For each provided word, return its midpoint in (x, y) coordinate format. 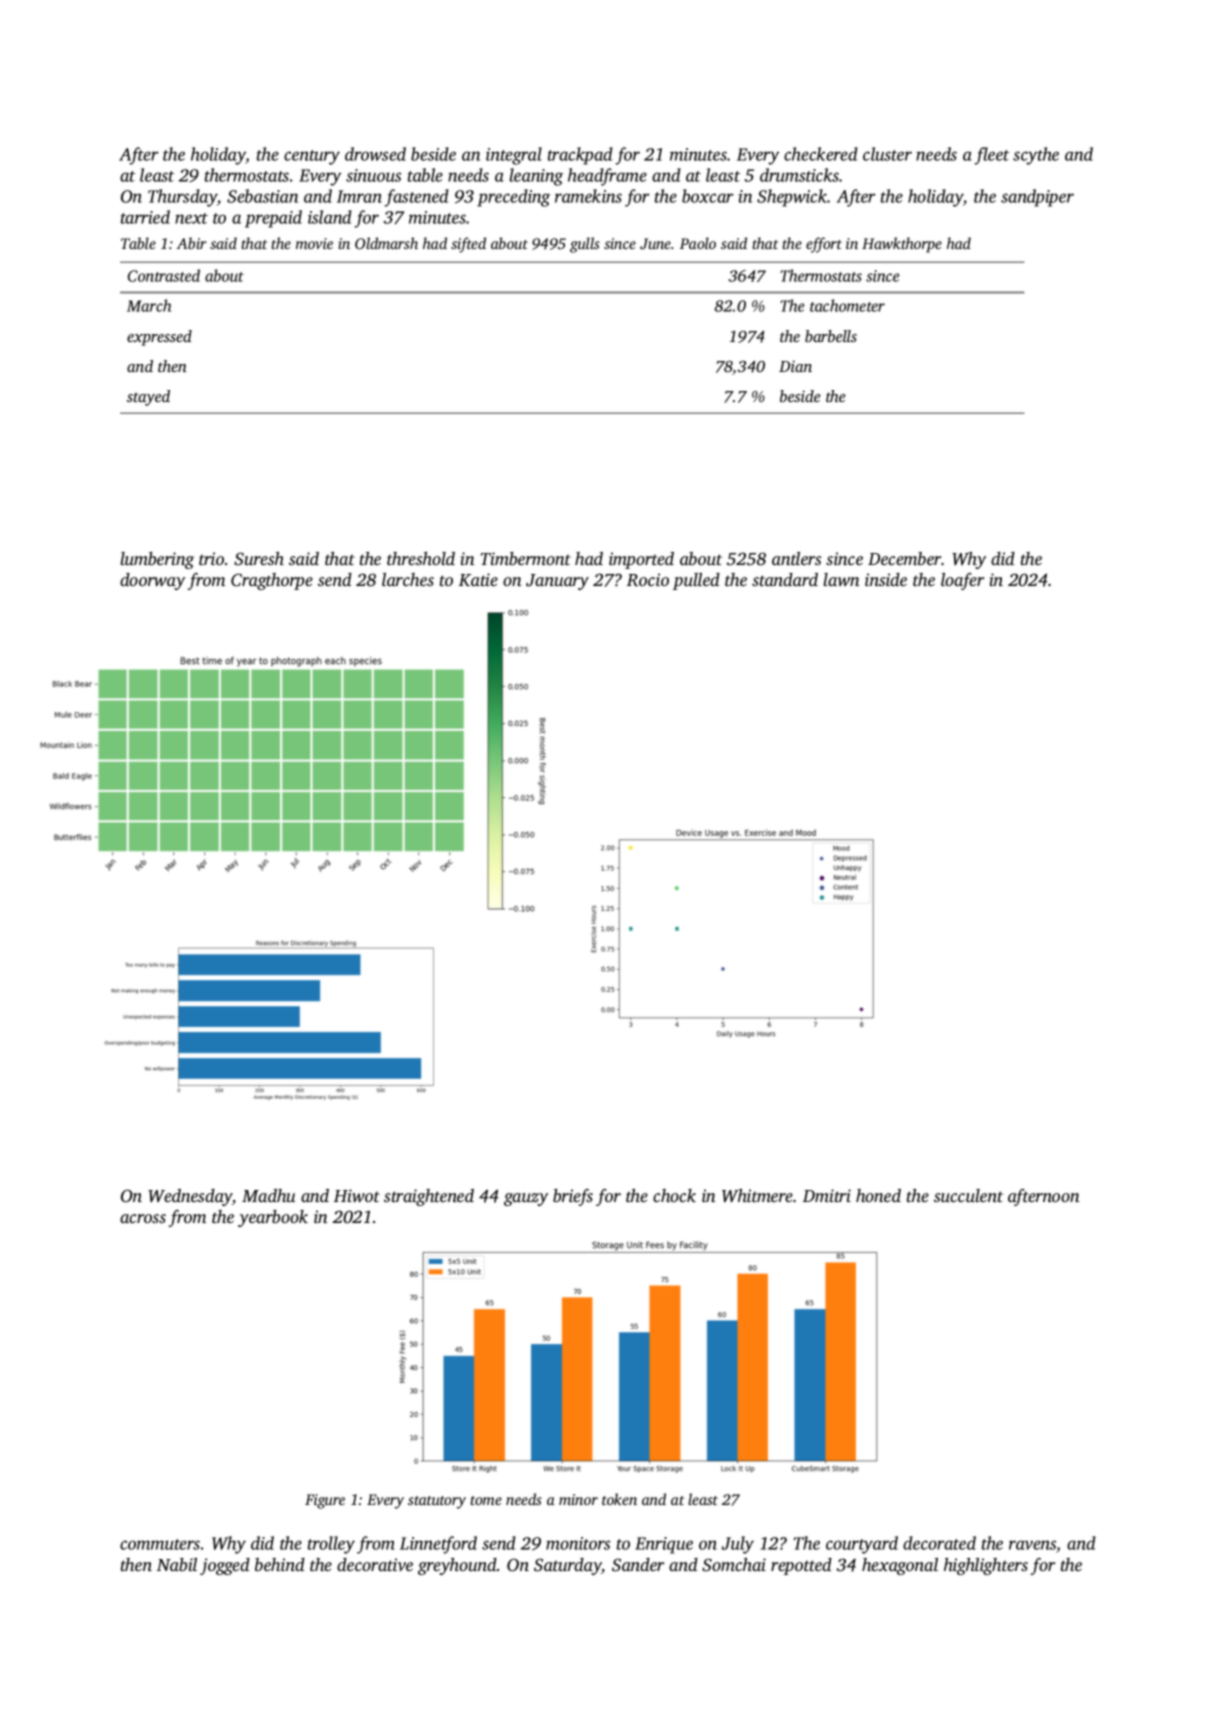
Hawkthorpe (902, 245)
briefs (573, 1197)
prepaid (273, 219)
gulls (585, 245)
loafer (962, 581)
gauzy (526, 1199)
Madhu (268, 1195)
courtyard (862, 1545)
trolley (331, 1545)
